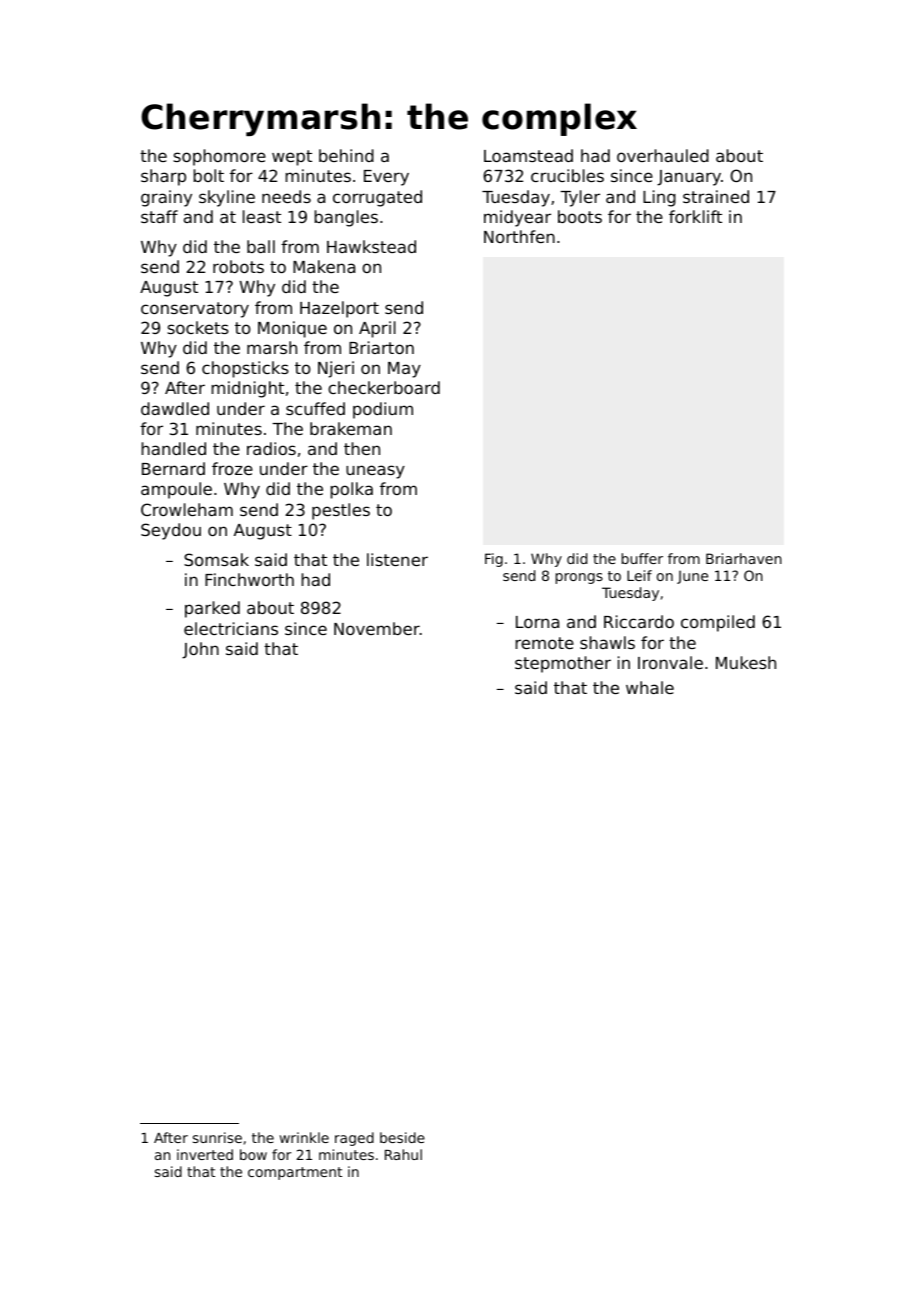 This screenshot has height=1314, width=924. I want to click on Fig, so click(494, 560).
